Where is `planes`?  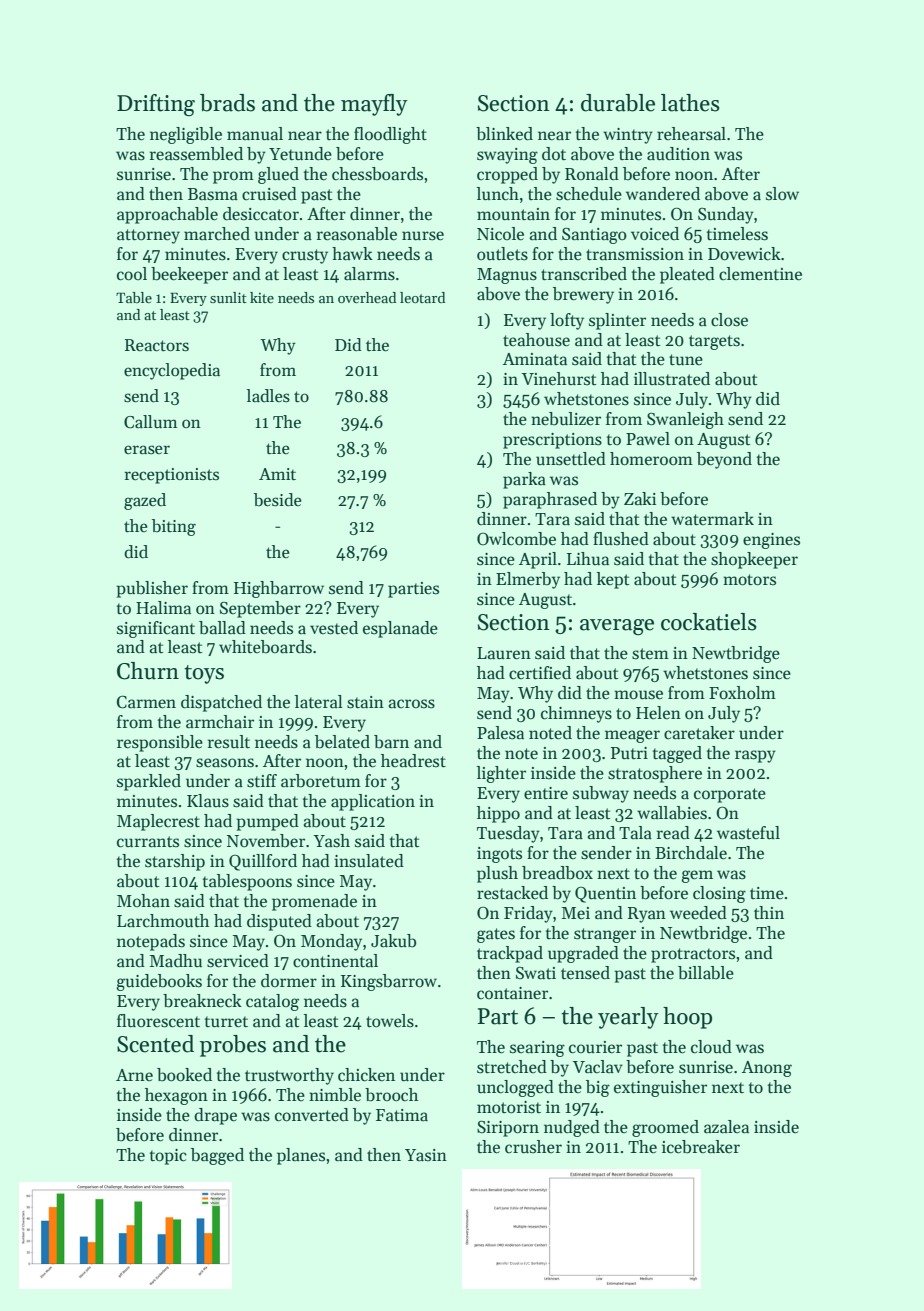
planes is located at coordinates (301, 1156).
